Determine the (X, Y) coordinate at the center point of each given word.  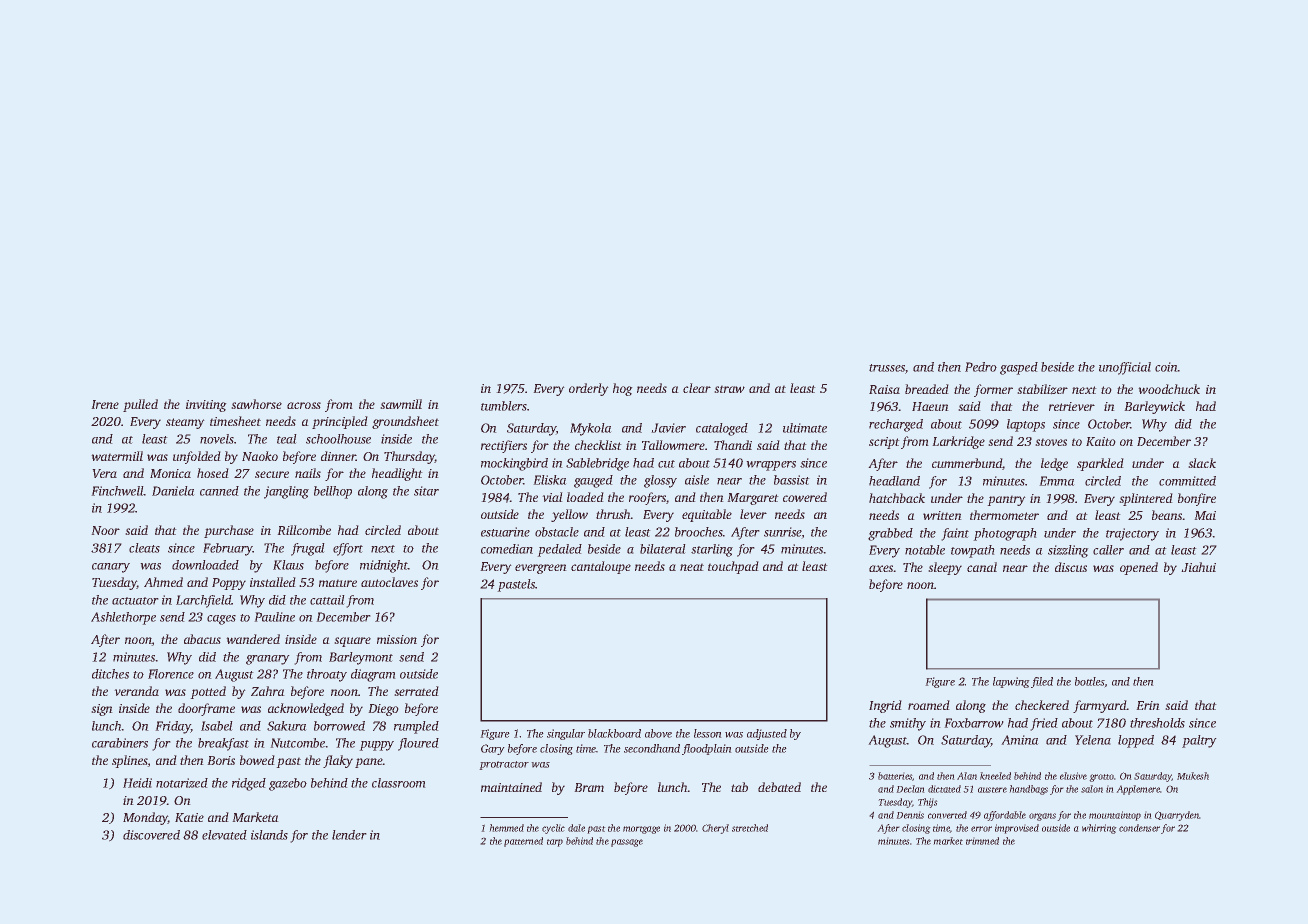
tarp (555, 843)
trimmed (982, 841)
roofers (647, 498)
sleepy (945, 568)
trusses (887, 368)
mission (397, 639)
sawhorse (256, 404)
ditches (110, 674)
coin (1166, 367)
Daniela (173, 491)
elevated (224, 835)
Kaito (1101, 441)
